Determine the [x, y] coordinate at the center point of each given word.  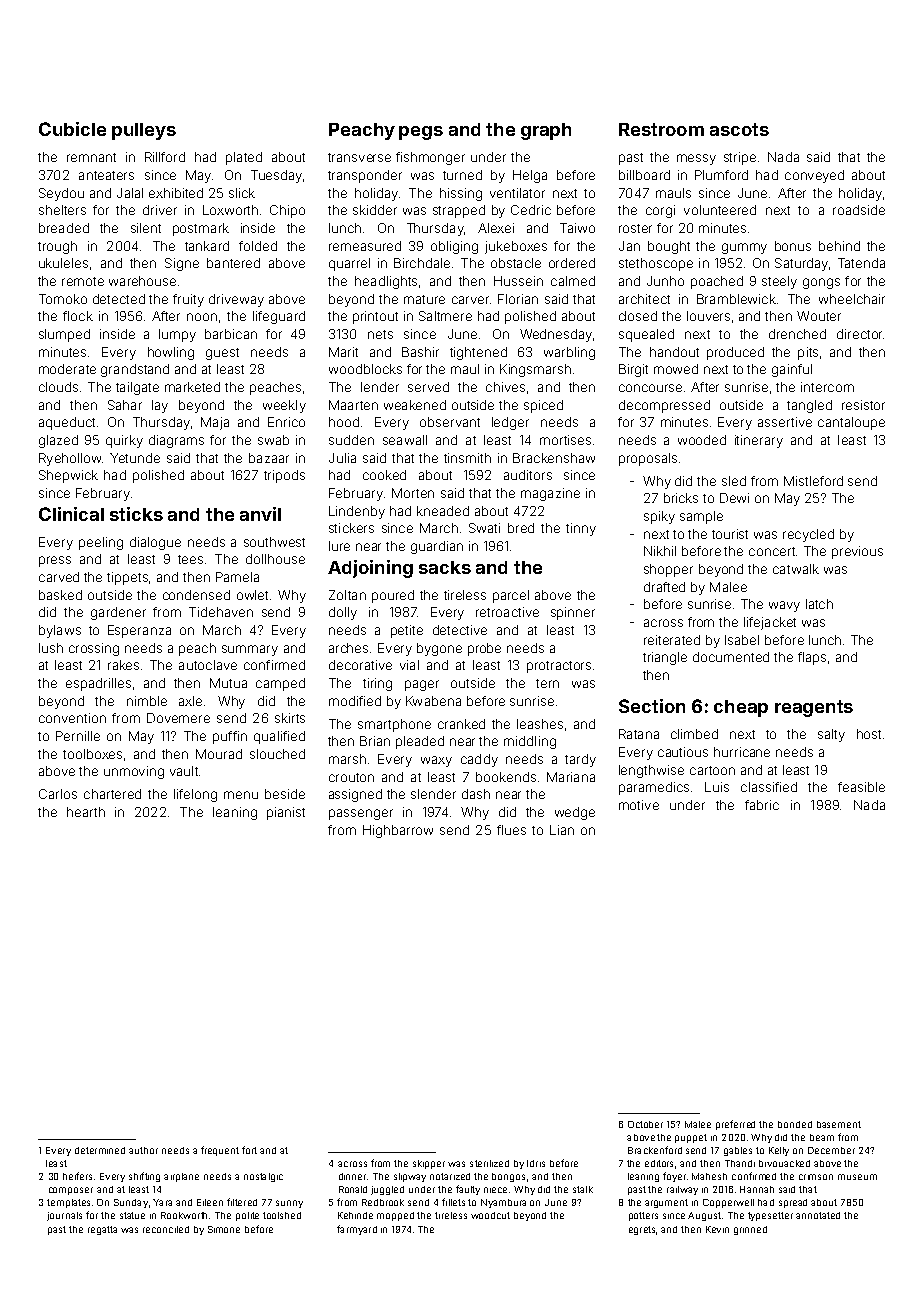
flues [511, 830]
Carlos [58, 794]
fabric [762, 805]
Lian [562, 830]
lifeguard [279, 317]
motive [639, 805]
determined [100, 1150]
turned [462, 175]
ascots [739, 129]
